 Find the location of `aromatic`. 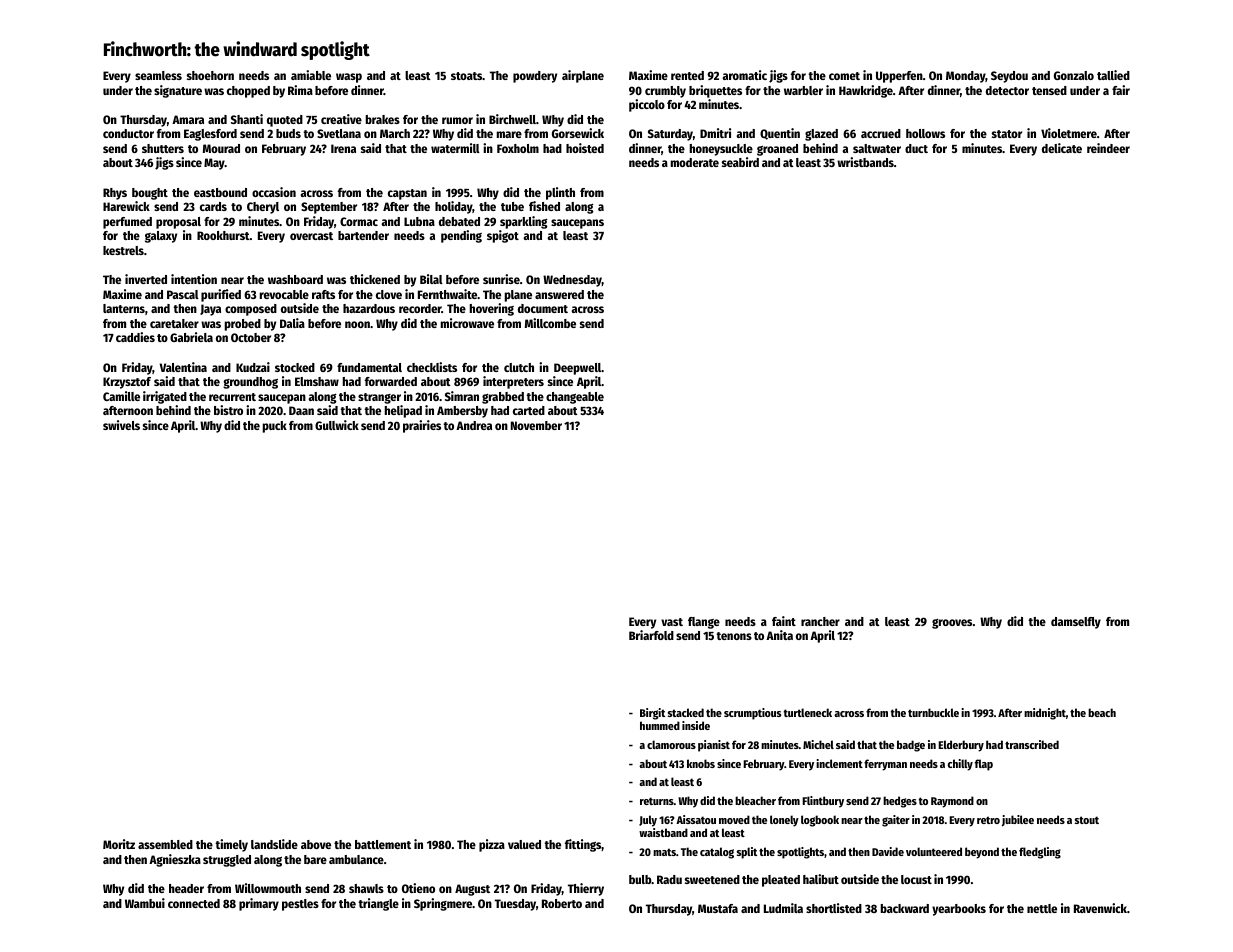

aromatic is located at coordinates (744, 75).
